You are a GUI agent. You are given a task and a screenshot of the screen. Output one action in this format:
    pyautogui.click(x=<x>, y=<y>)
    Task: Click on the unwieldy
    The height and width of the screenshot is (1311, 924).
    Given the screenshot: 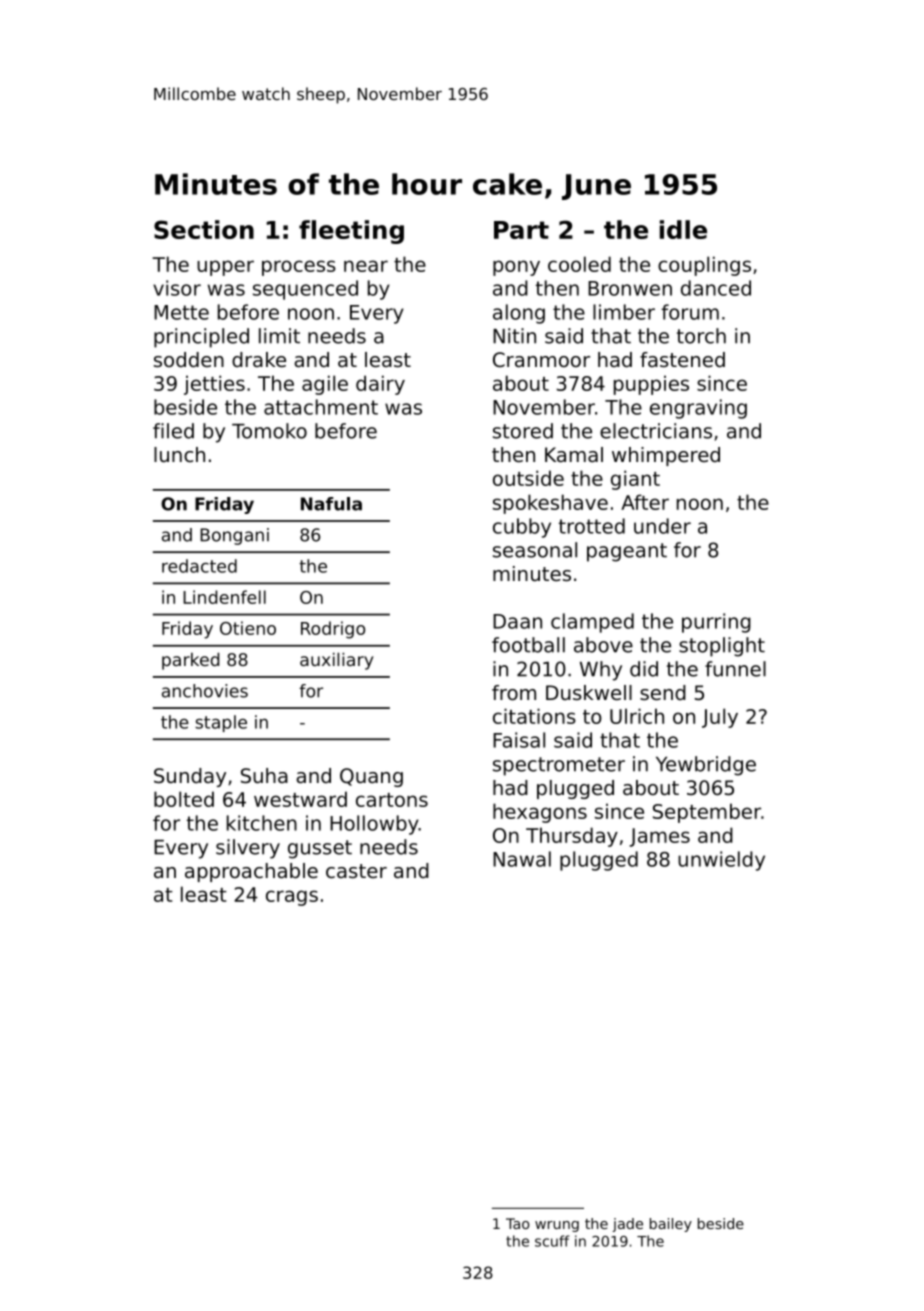 What is the action you would take?
    pyautogui.click(x=721, y=861)
